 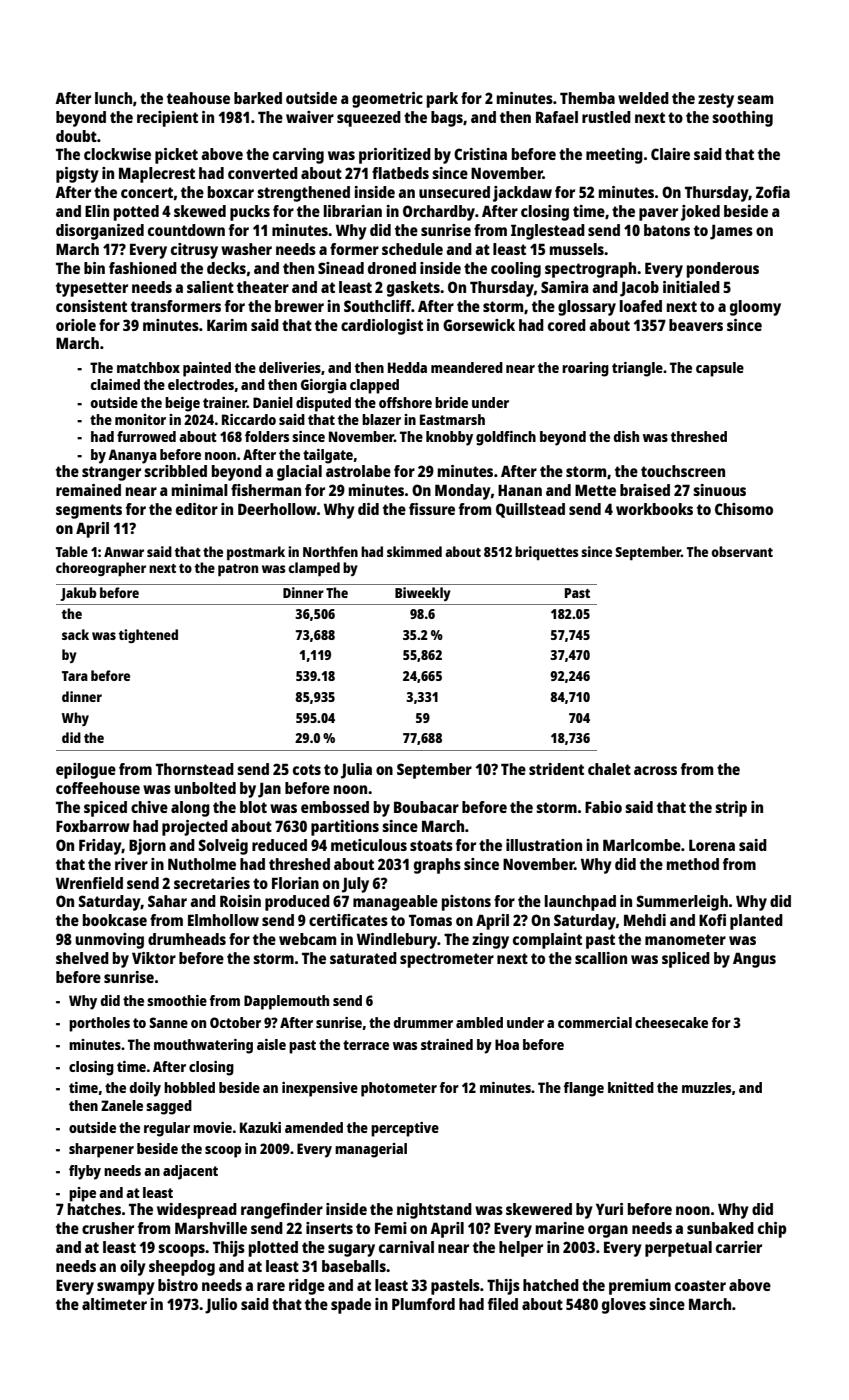 I want to click on certificates, so click(x=348, y=920).
